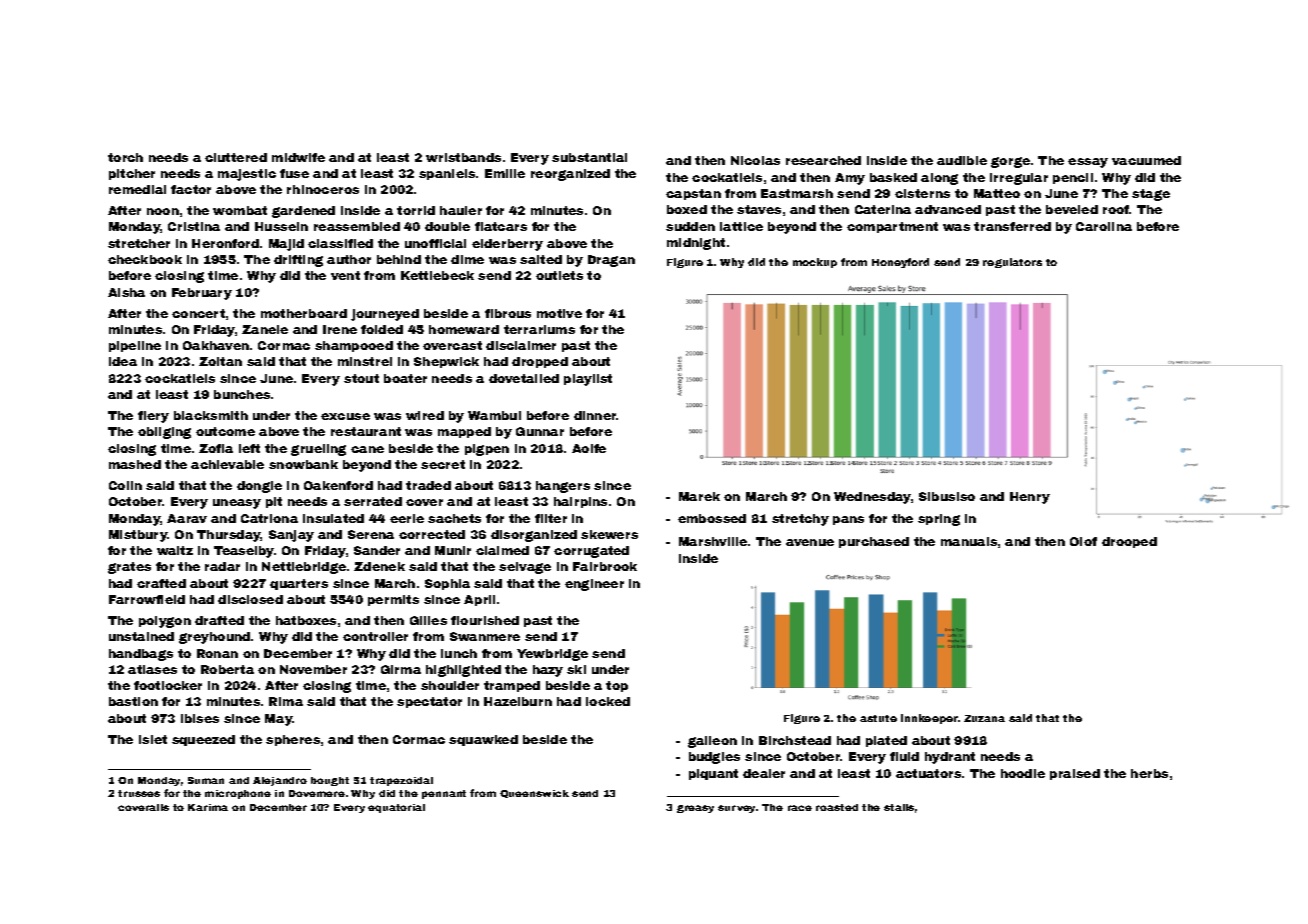 The width and height of the screenshot is (1308, 924). What do you see at coordinates (238, 794) in the screenshot?
I see `microphone` at bounding box center [238, 794].
